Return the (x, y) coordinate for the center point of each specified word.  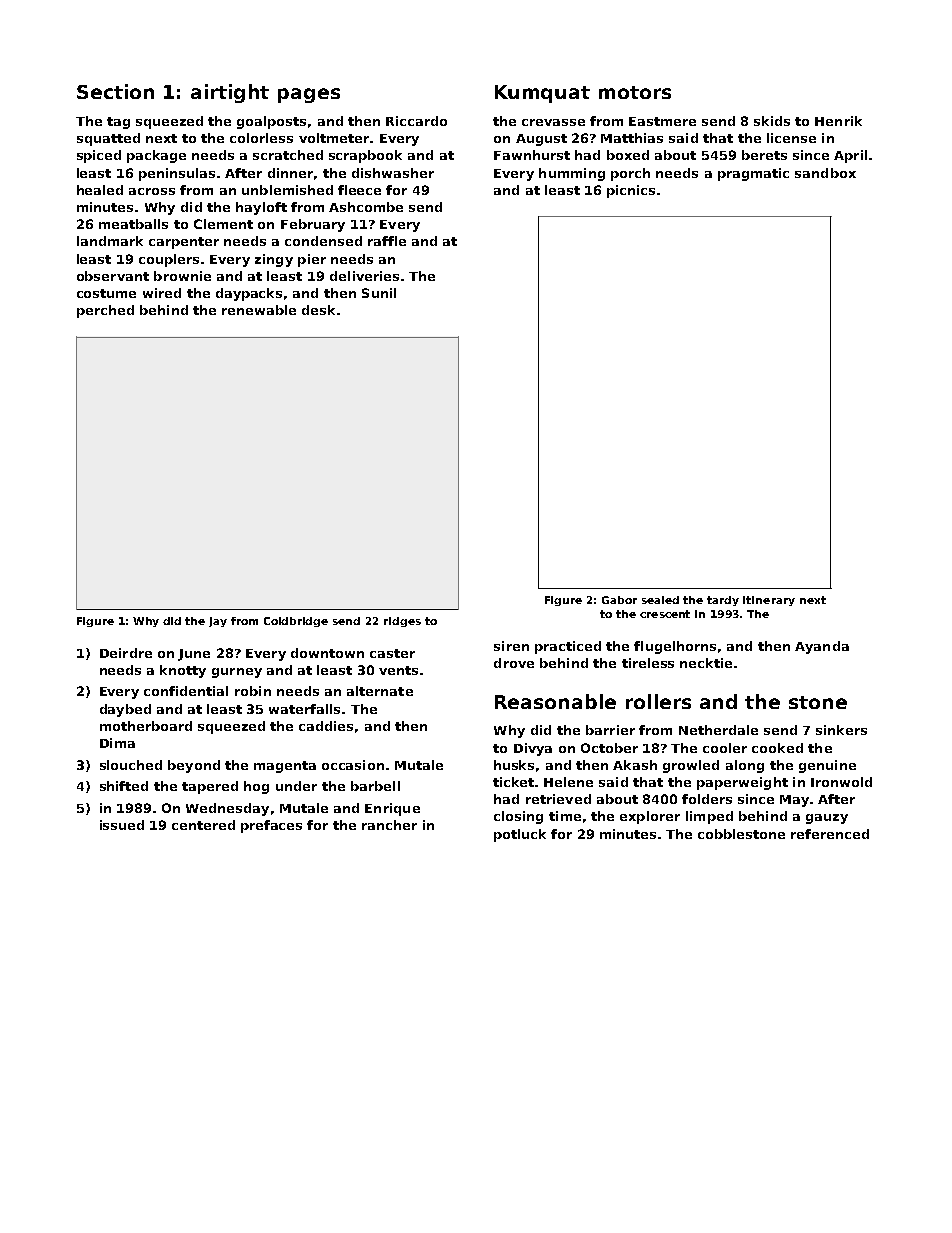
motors (635, 92)
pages (309, 95)
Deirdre (126, 653)
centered (203, 825)
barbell (375, 786)
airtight (230, 93)
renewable (259, 310)
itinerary (769, 601)
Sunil (379, 293)
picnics (631, 191)
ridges (402, 622)
